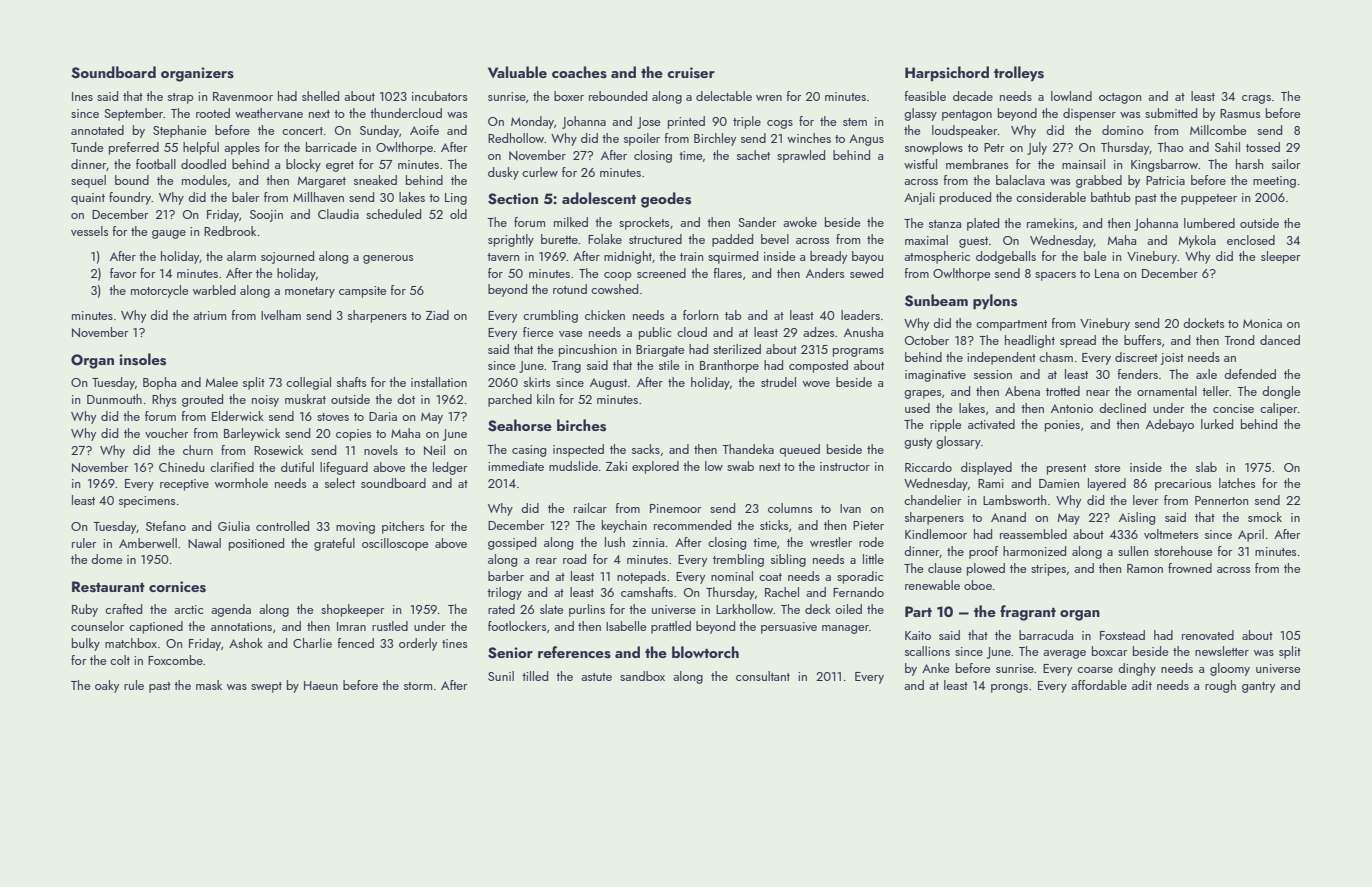 This page has width=1372, height=887. What do you see at coordinates (1078, 341) in the page?
I see `spread` at bounding box center [1078, 341].
